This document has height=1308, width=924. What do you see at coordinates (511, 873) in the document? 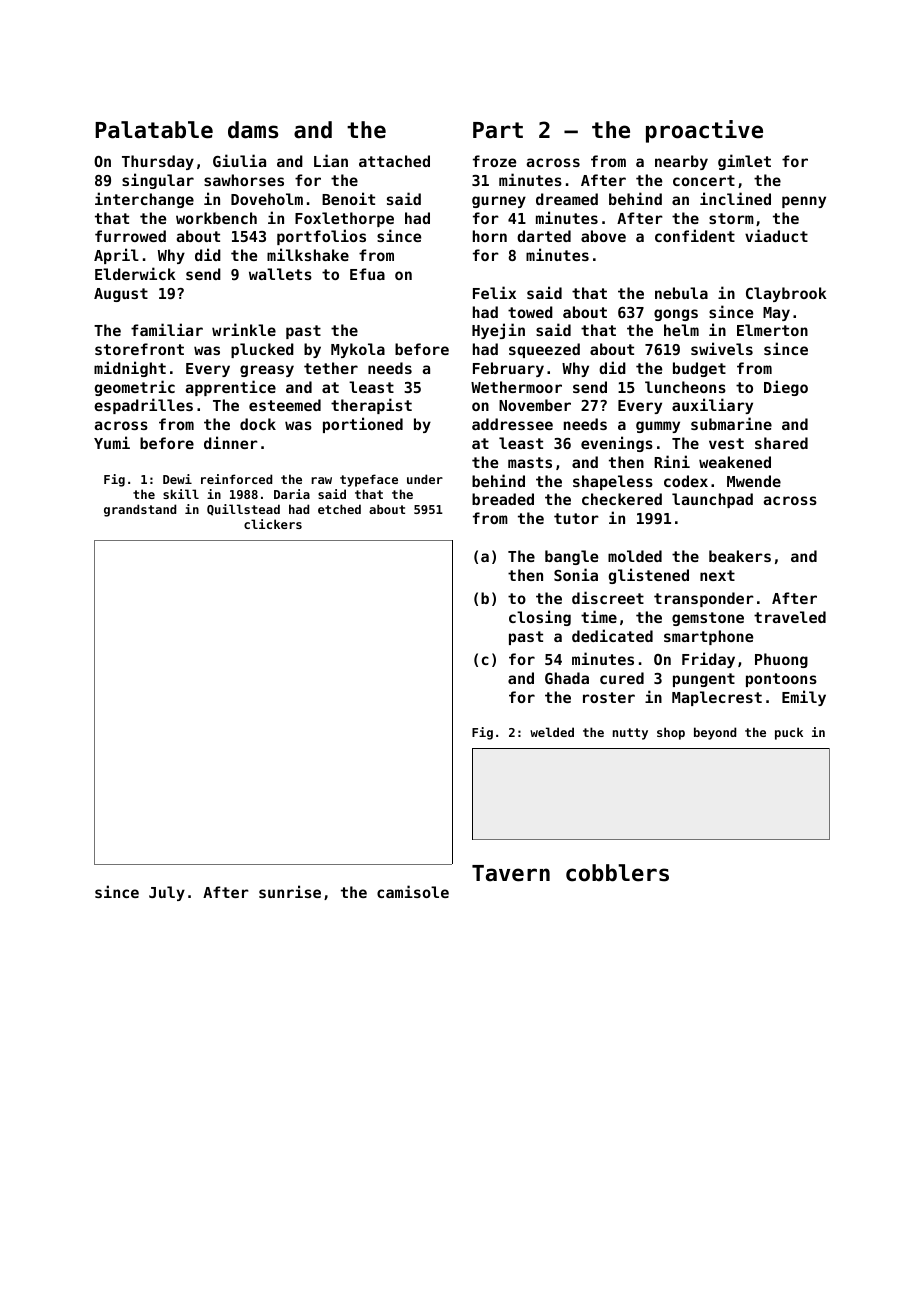
I see `Tavern` at bounding box center [511, 873].
